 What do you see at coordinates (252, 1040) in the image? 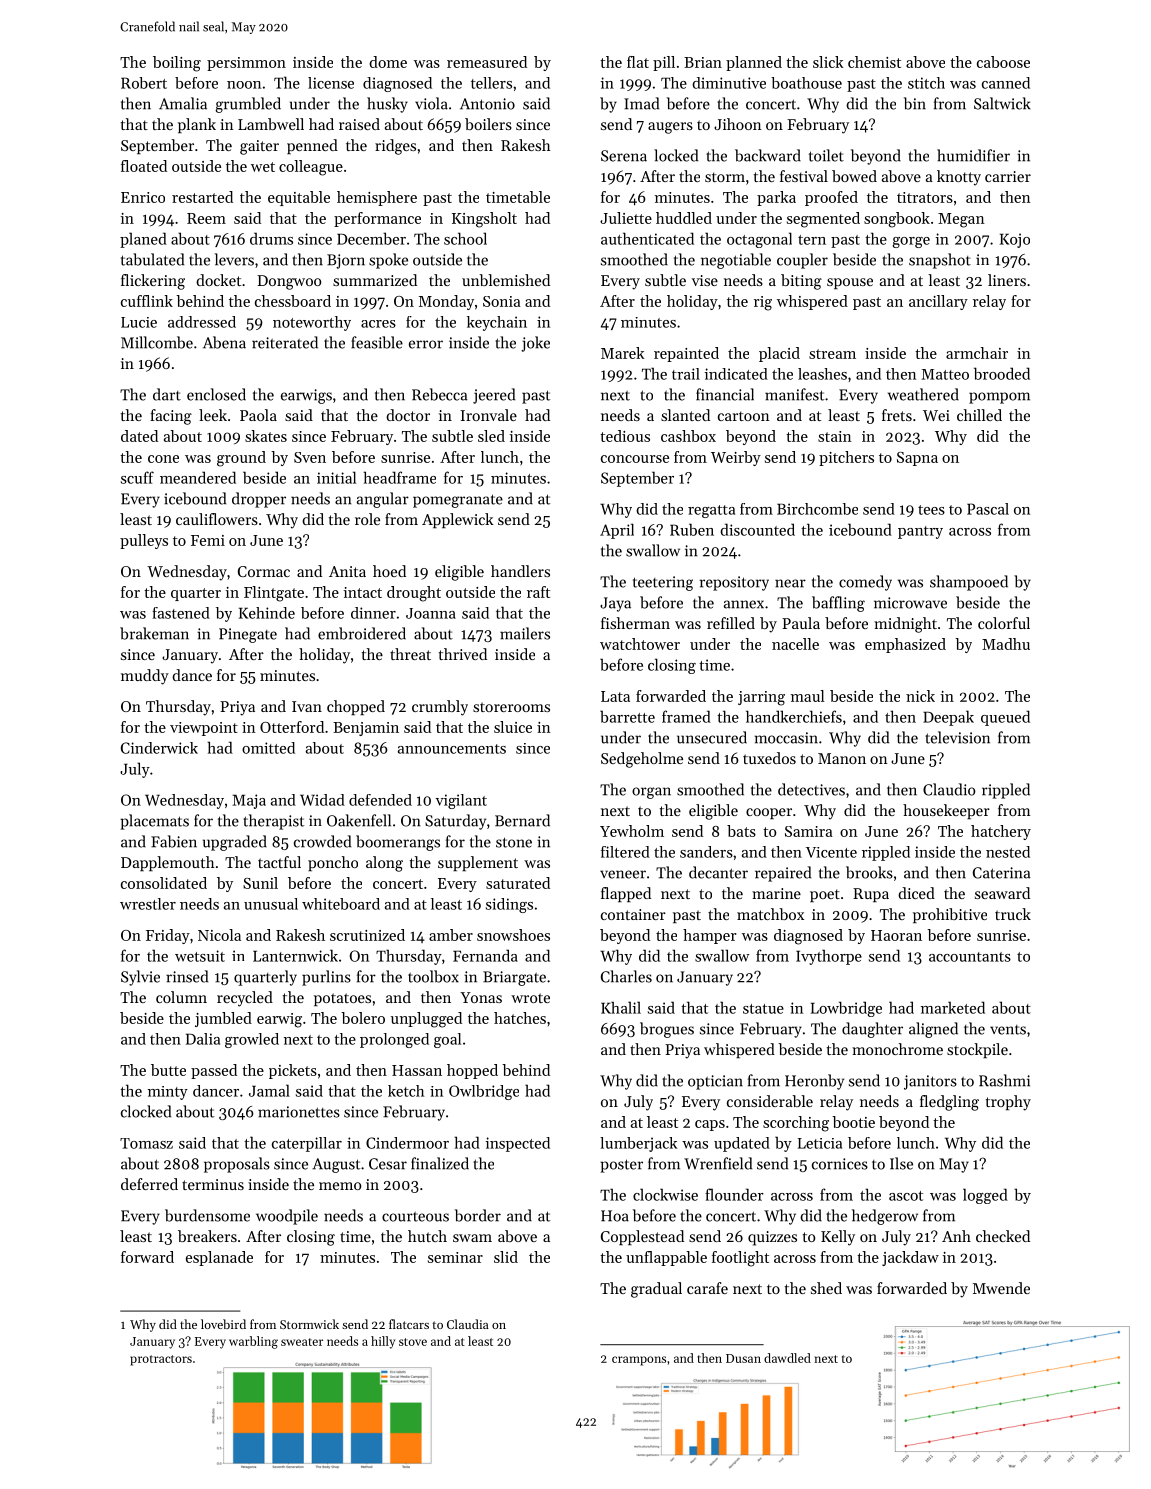
I see `growled` at bounding box center [252, 1040].
